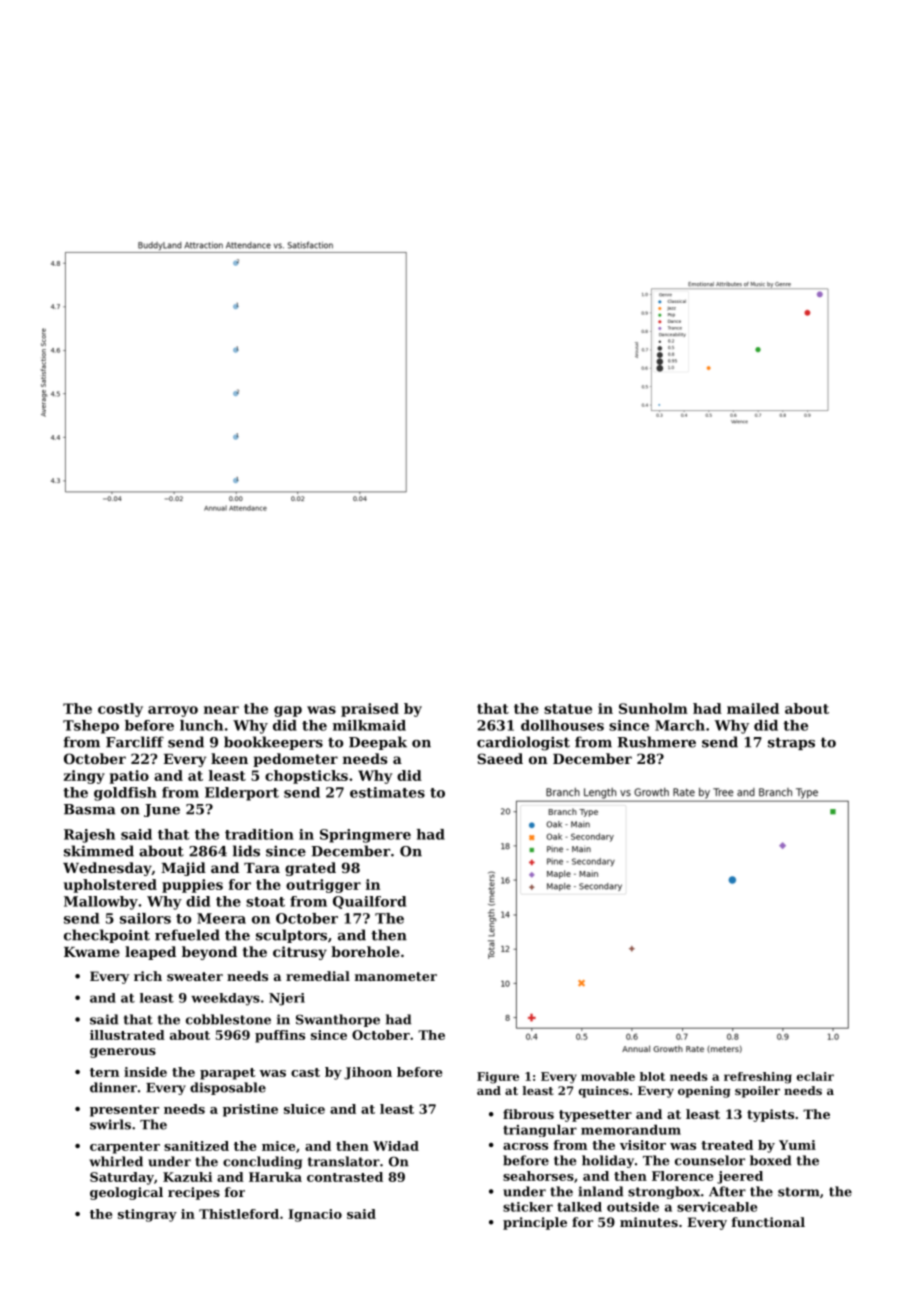  I want to click on typists, so click(770, 1115).
